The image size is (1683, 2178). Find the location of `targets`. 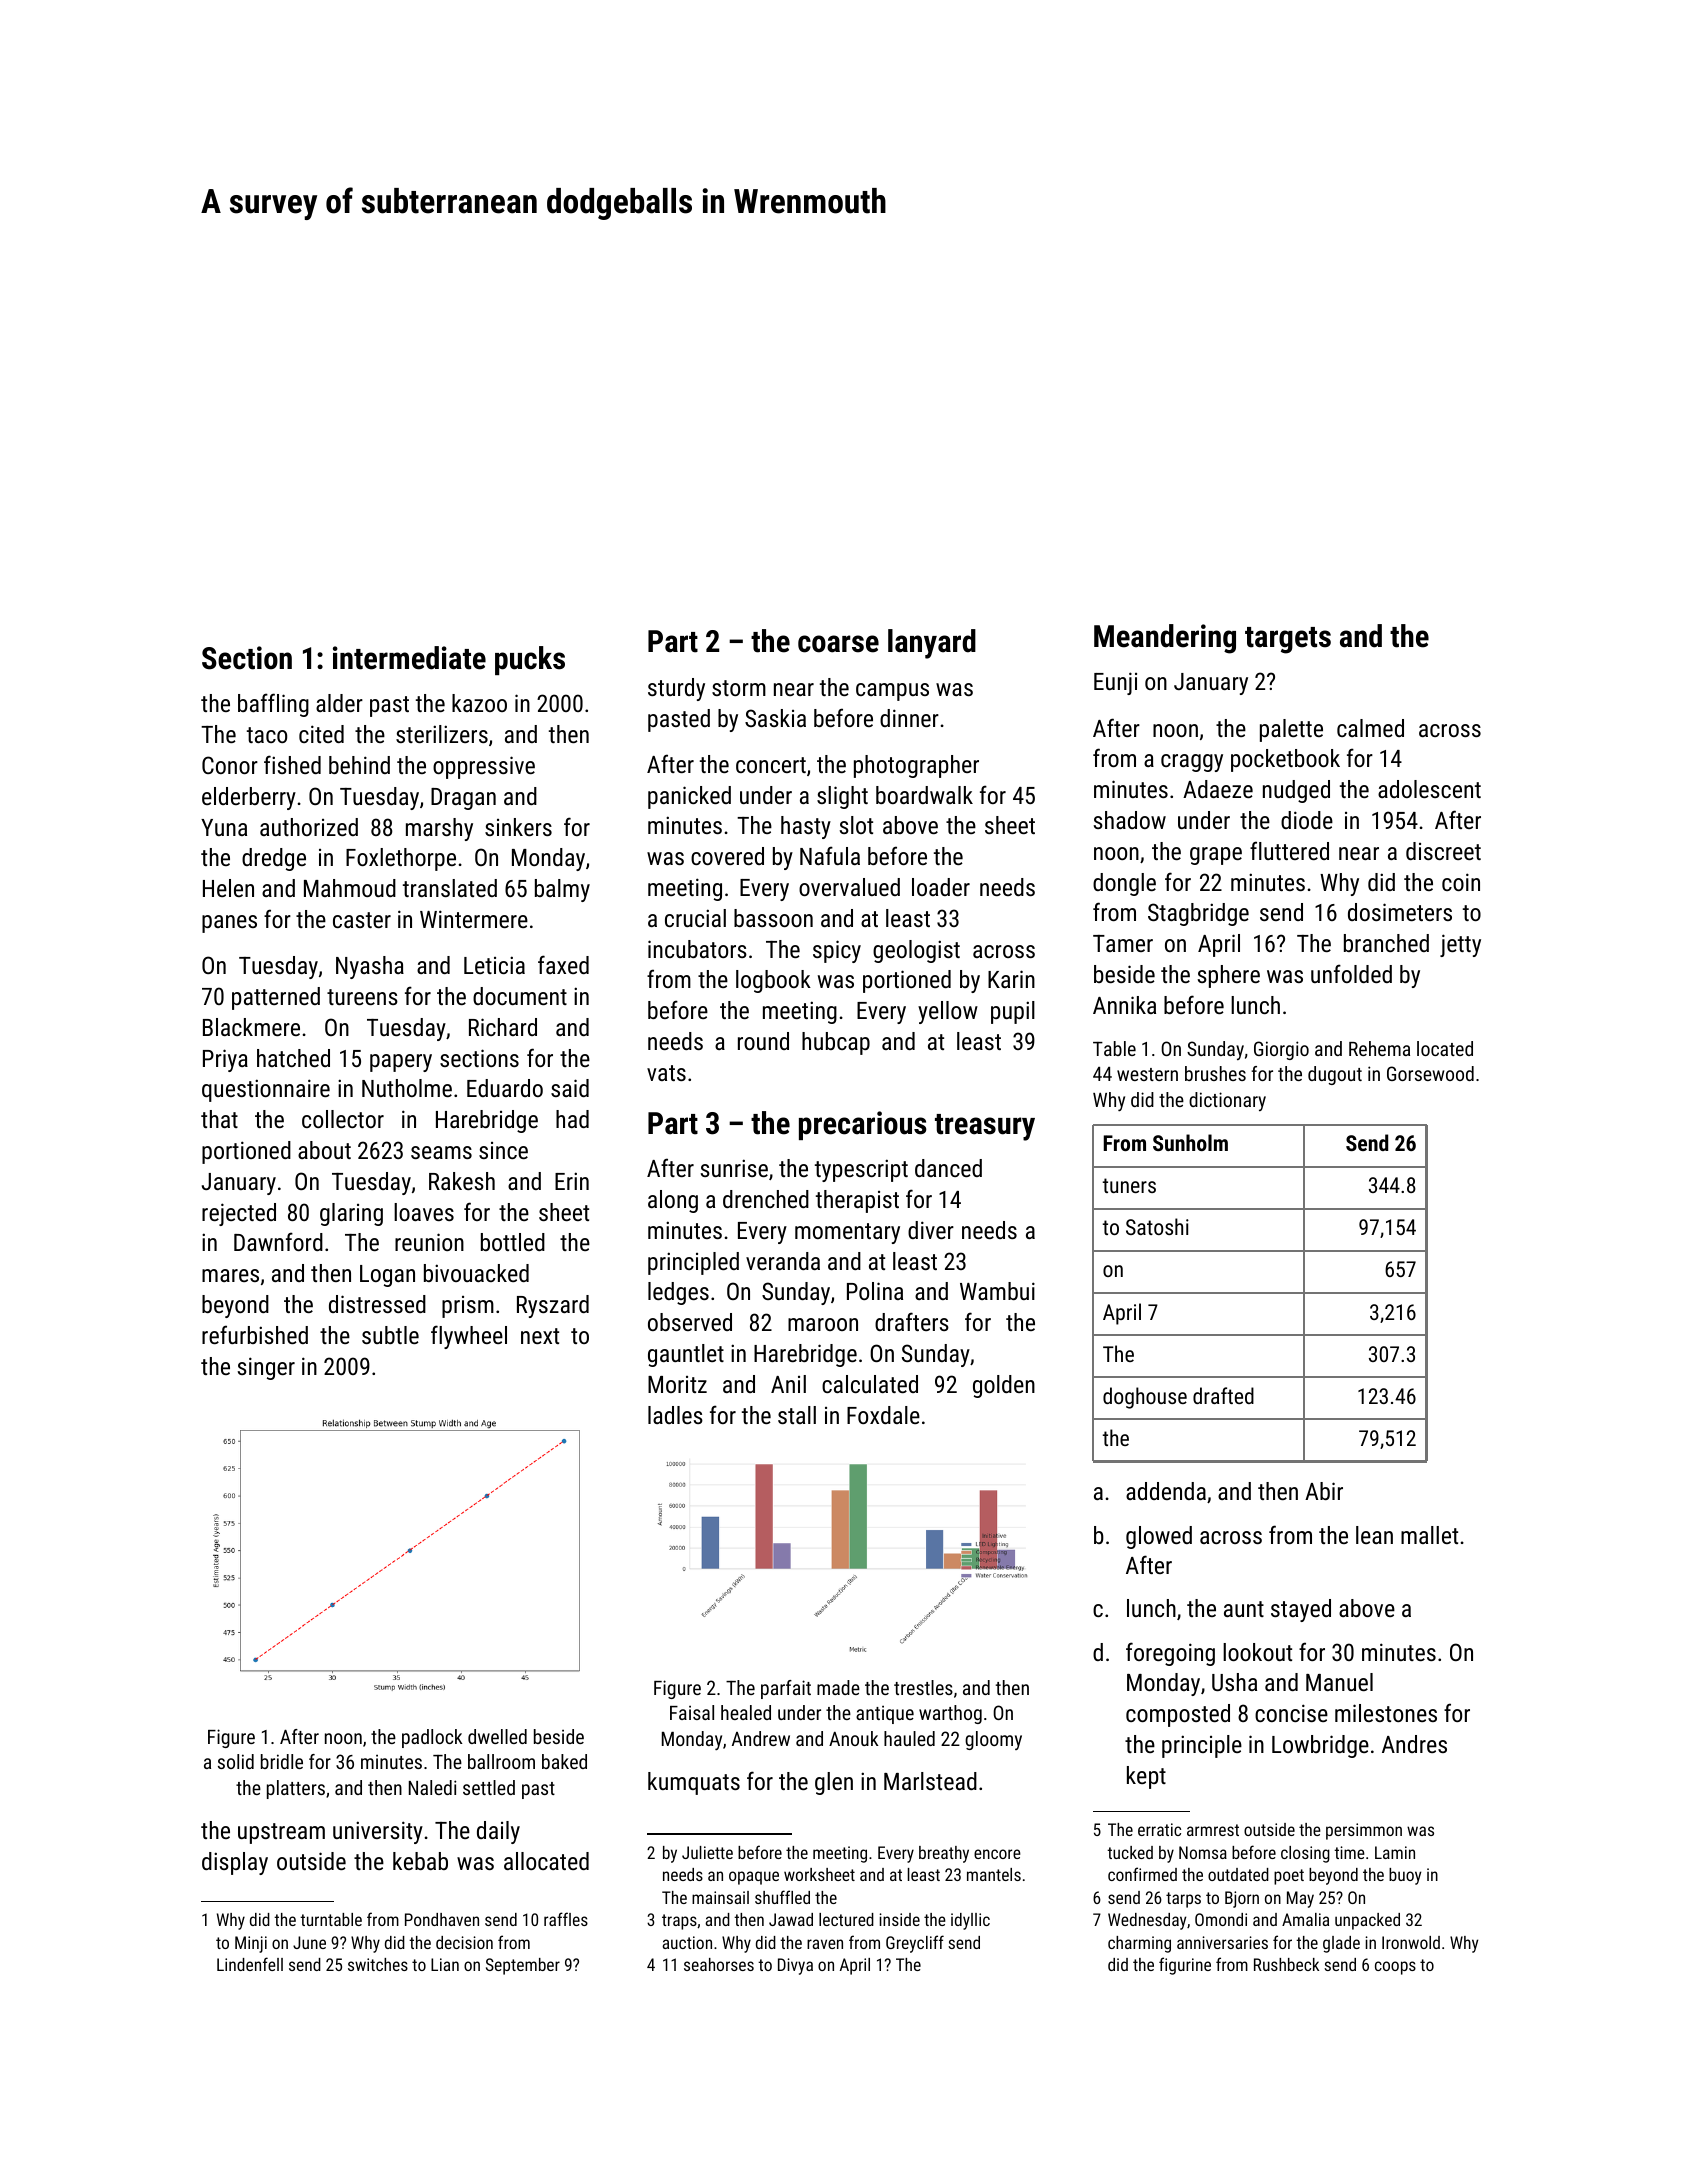

targets is located at coordinates (1288, 640).
